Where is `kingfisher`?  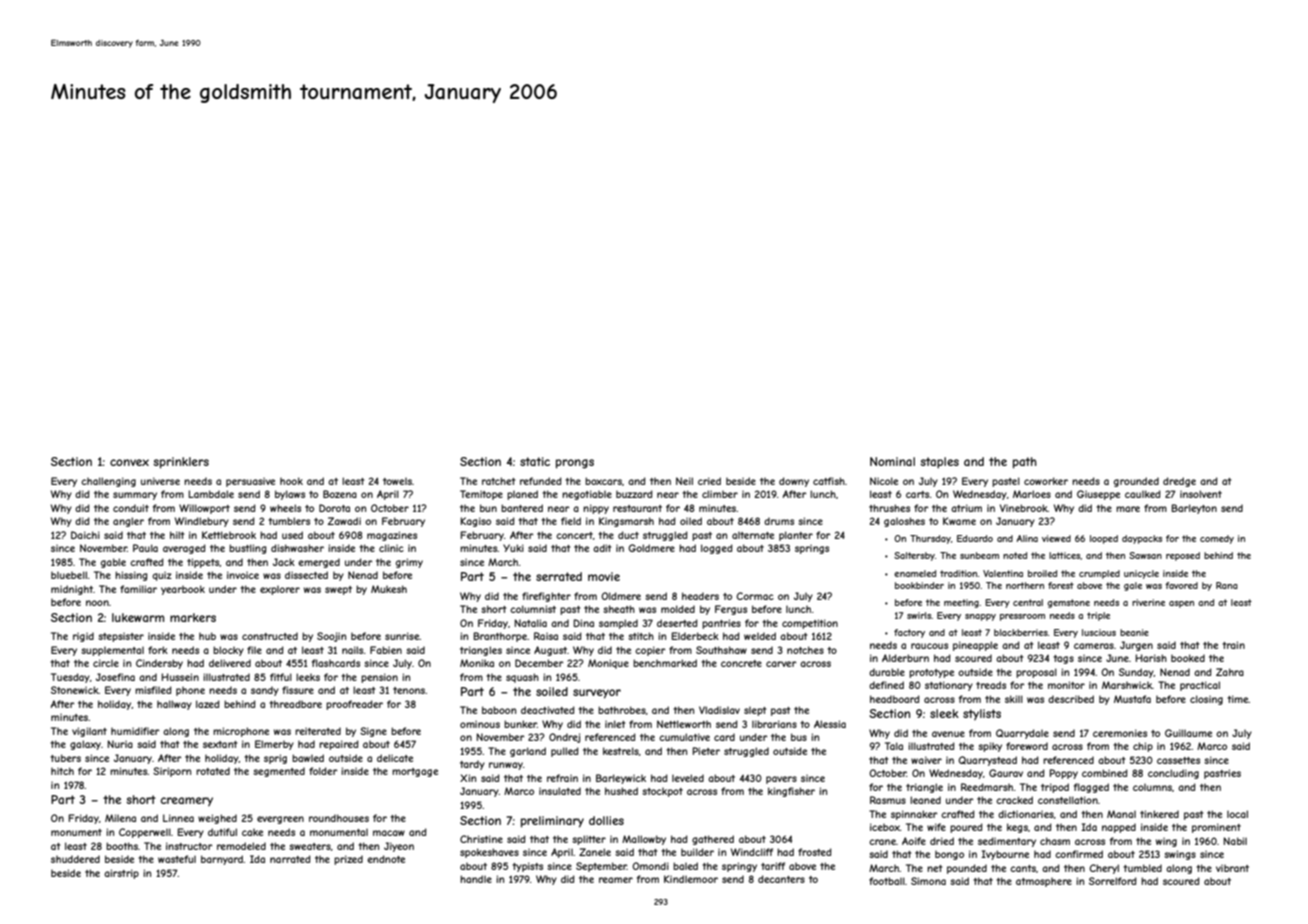
kingfisher is located at coordinates (791, 792).
